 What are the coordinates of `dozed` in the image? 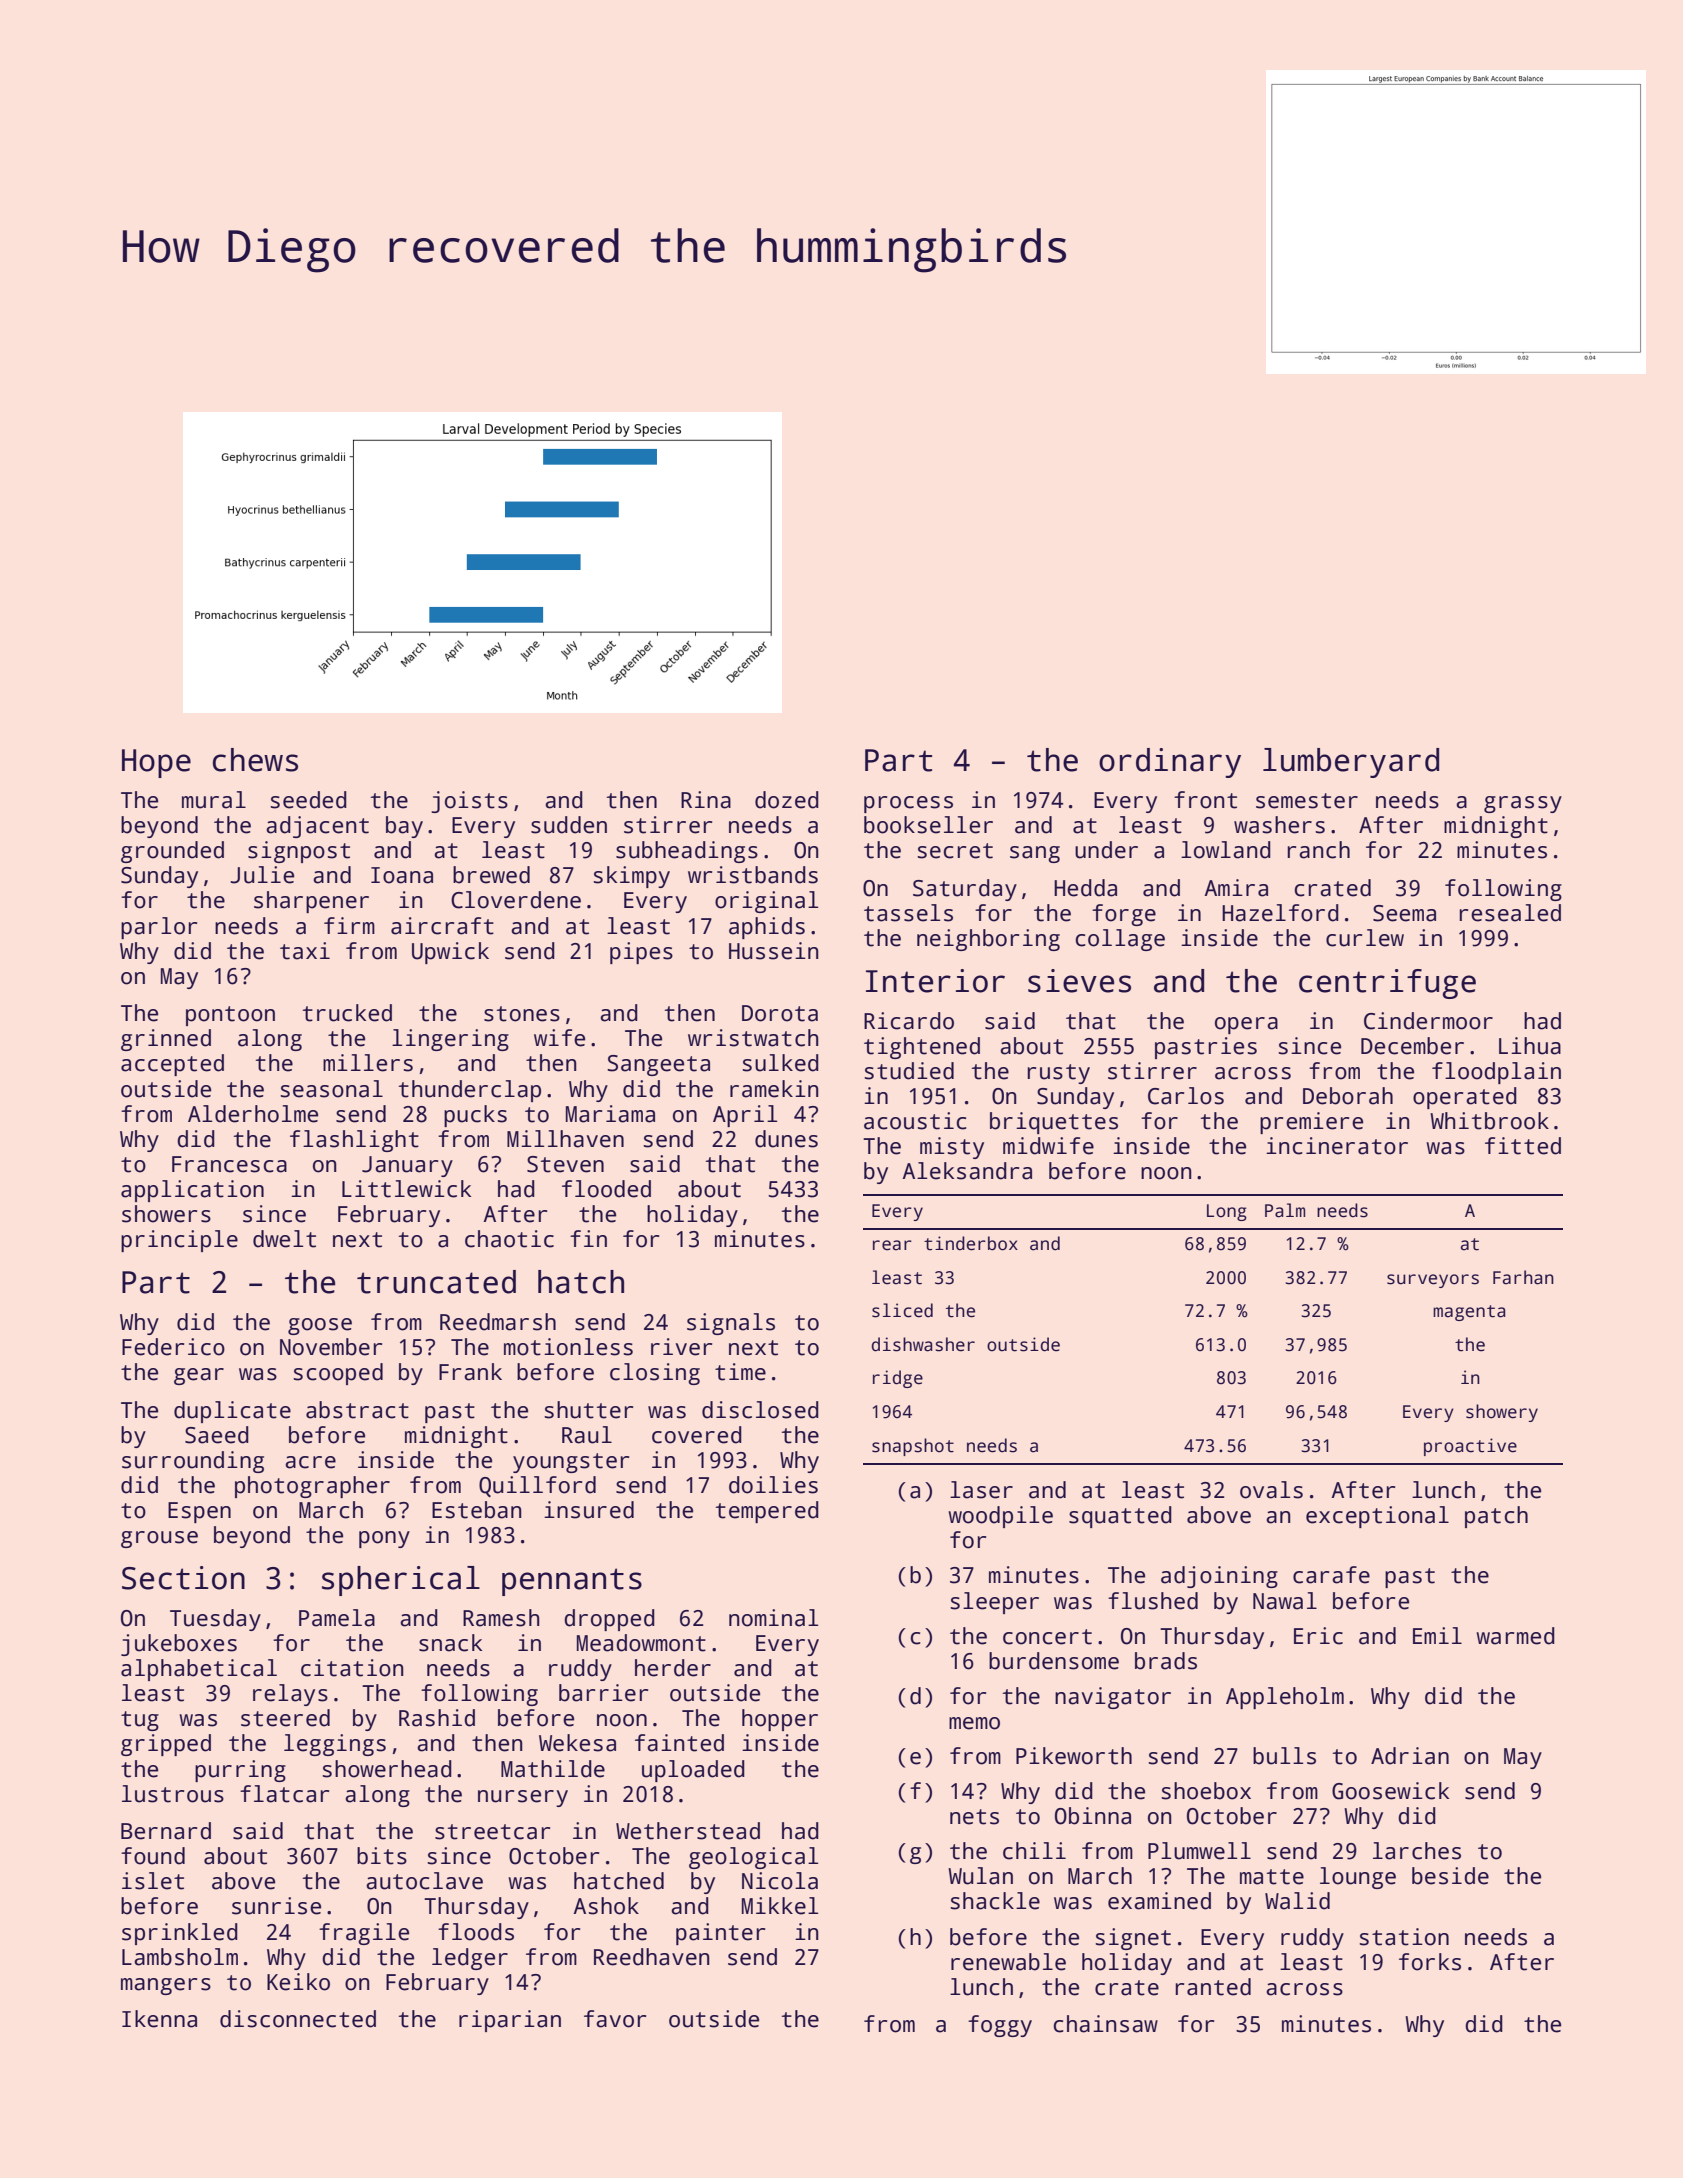 It's located at (787, 800).
